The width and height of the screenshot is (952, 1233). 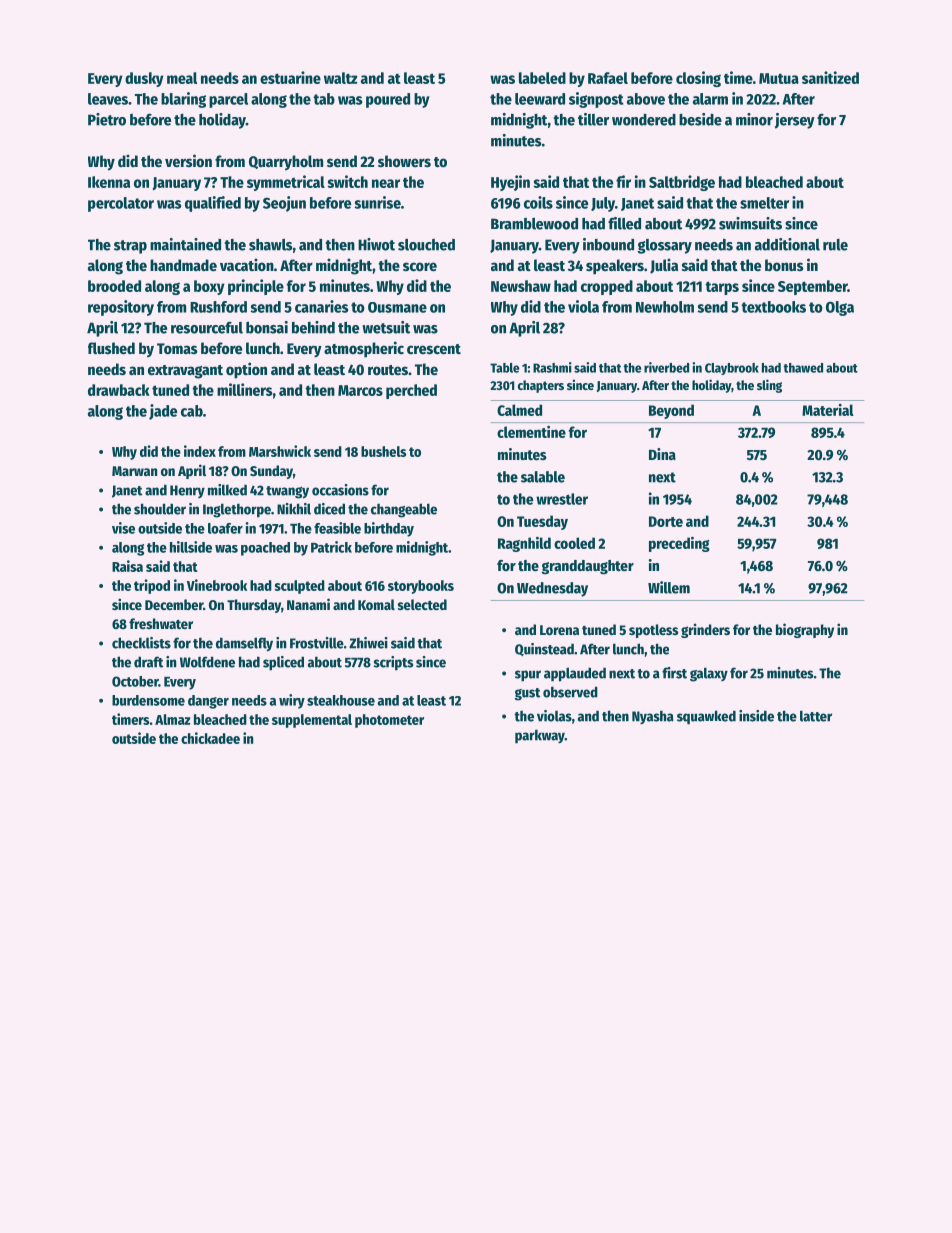 I want to click on changeable, so click(x=404, y=510).
